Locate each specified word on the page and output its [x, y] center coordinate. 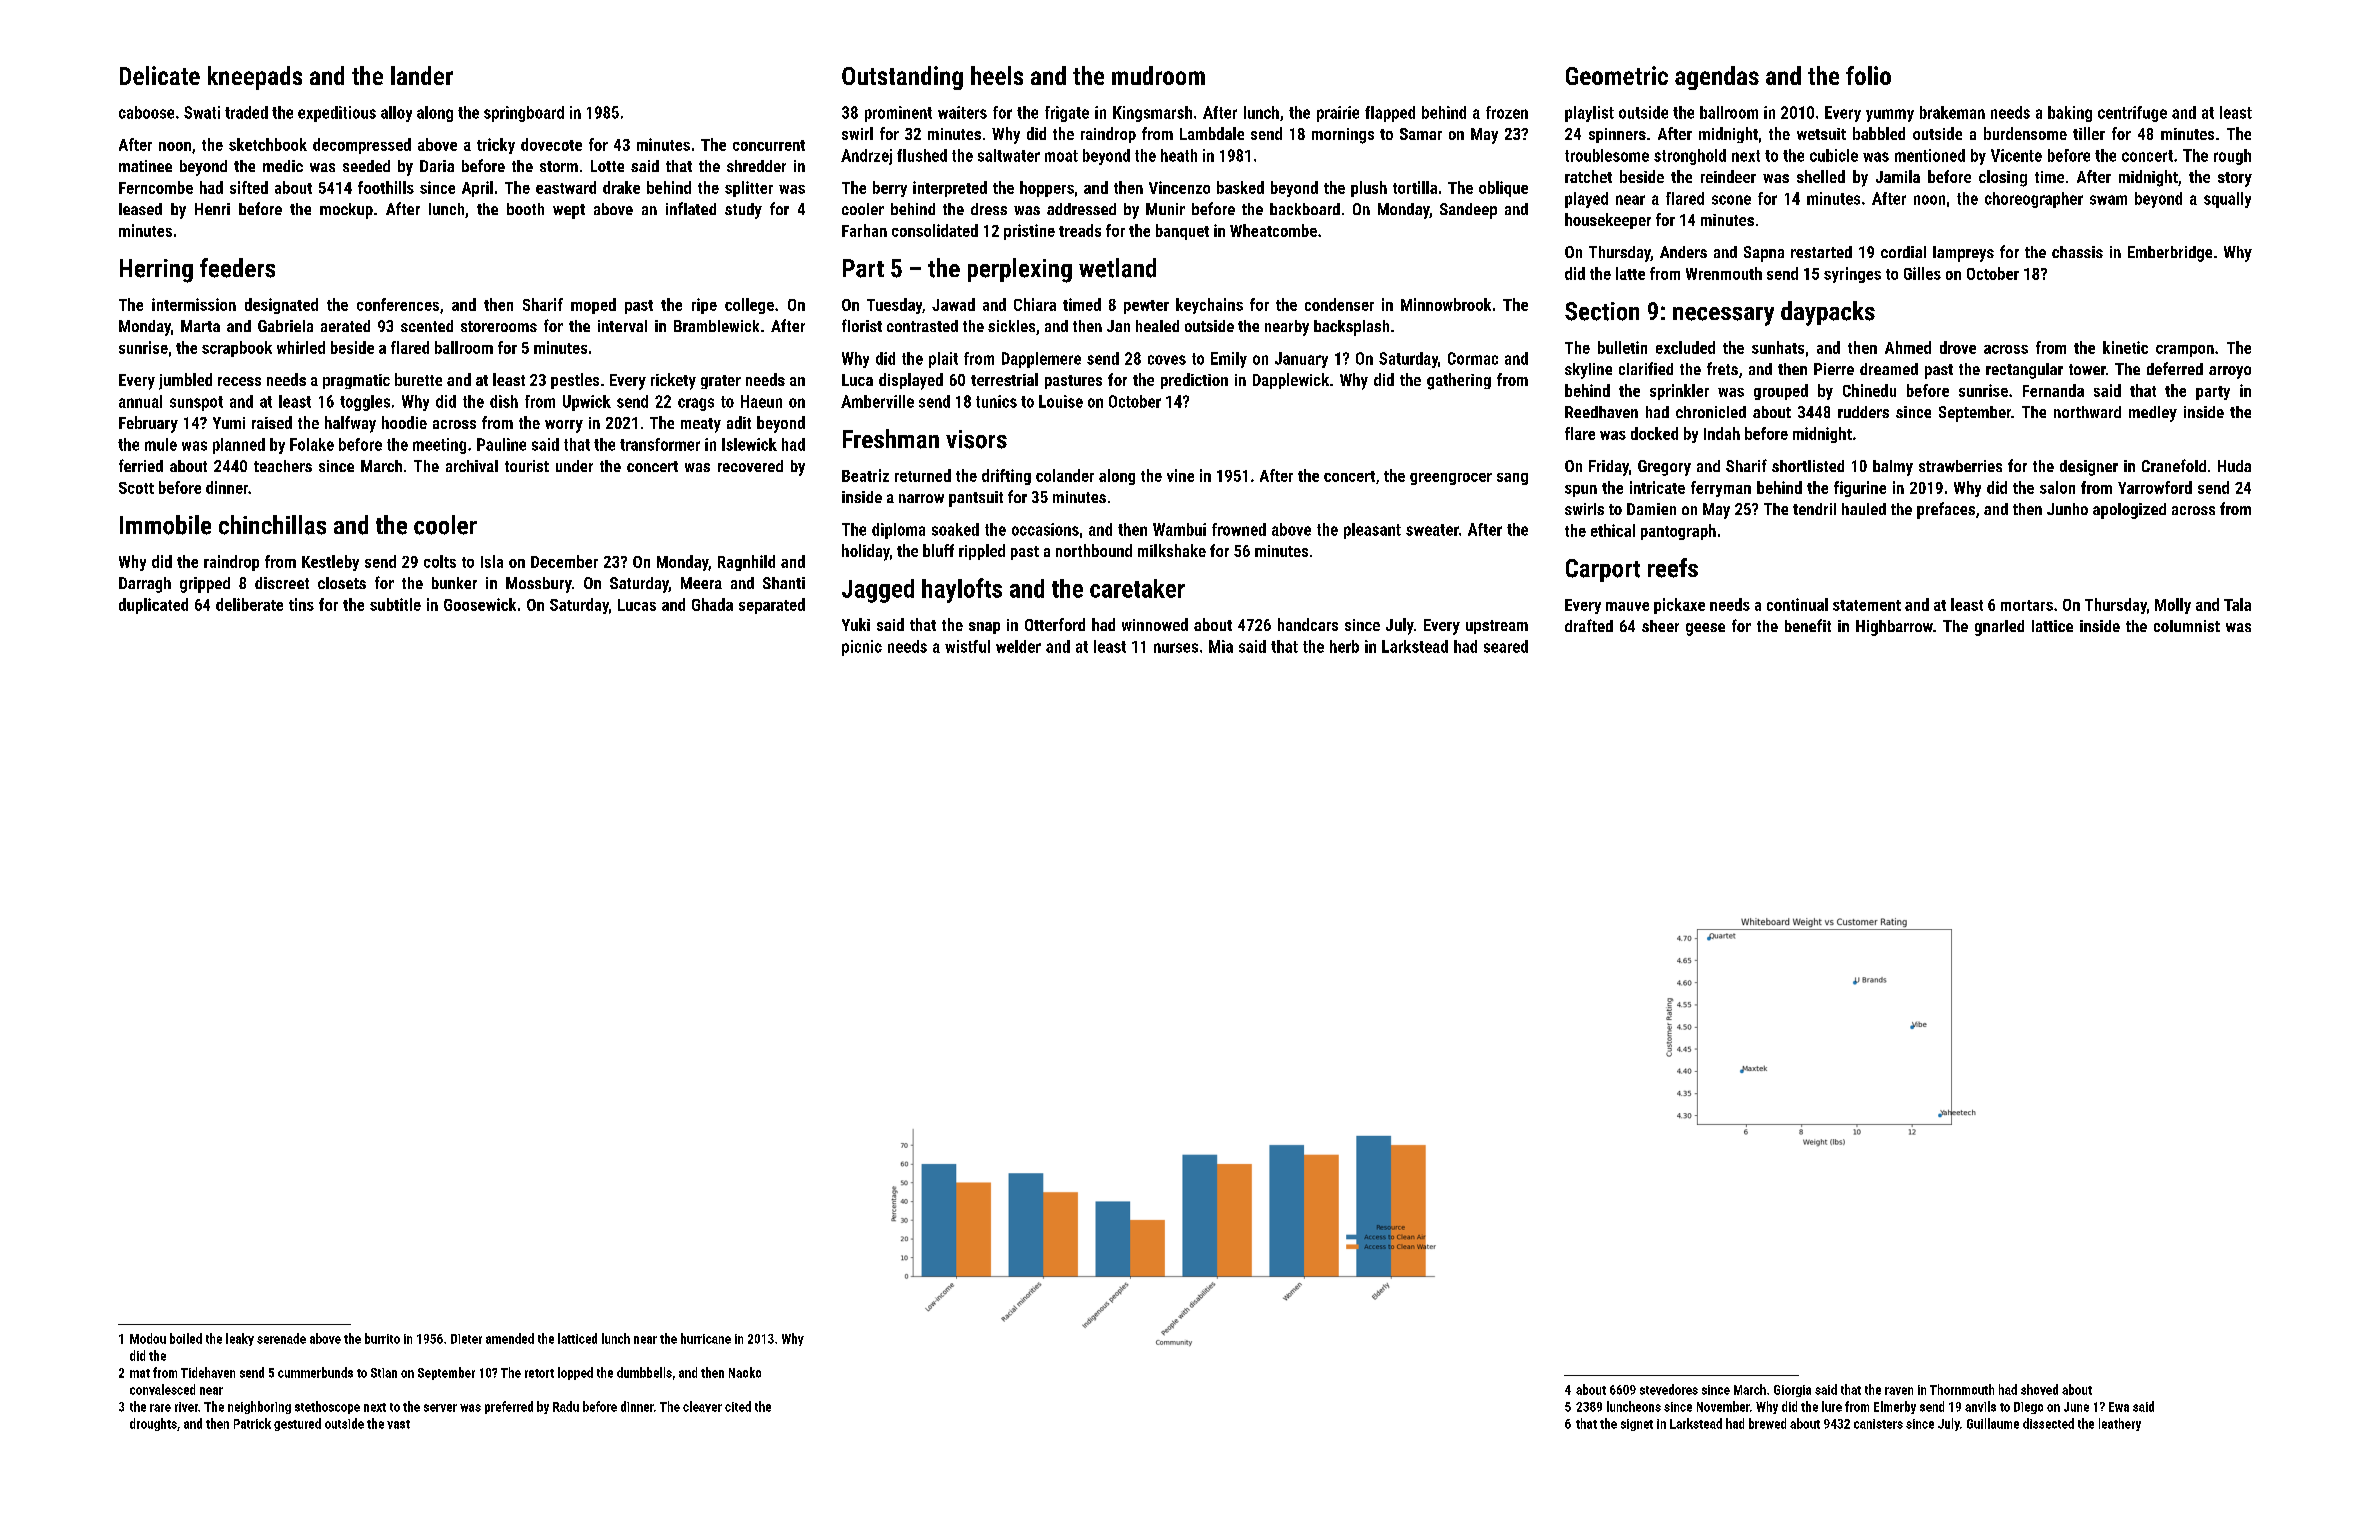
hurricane [706, 1338]
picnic [862, 648]
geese [1705, 629]
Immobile [165, 525]
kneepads [255, 78]
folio [1868, 75]
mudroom [1158, 75]
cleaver [702, 1406]
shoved [2039, 1389]
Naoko [745, 1372]
